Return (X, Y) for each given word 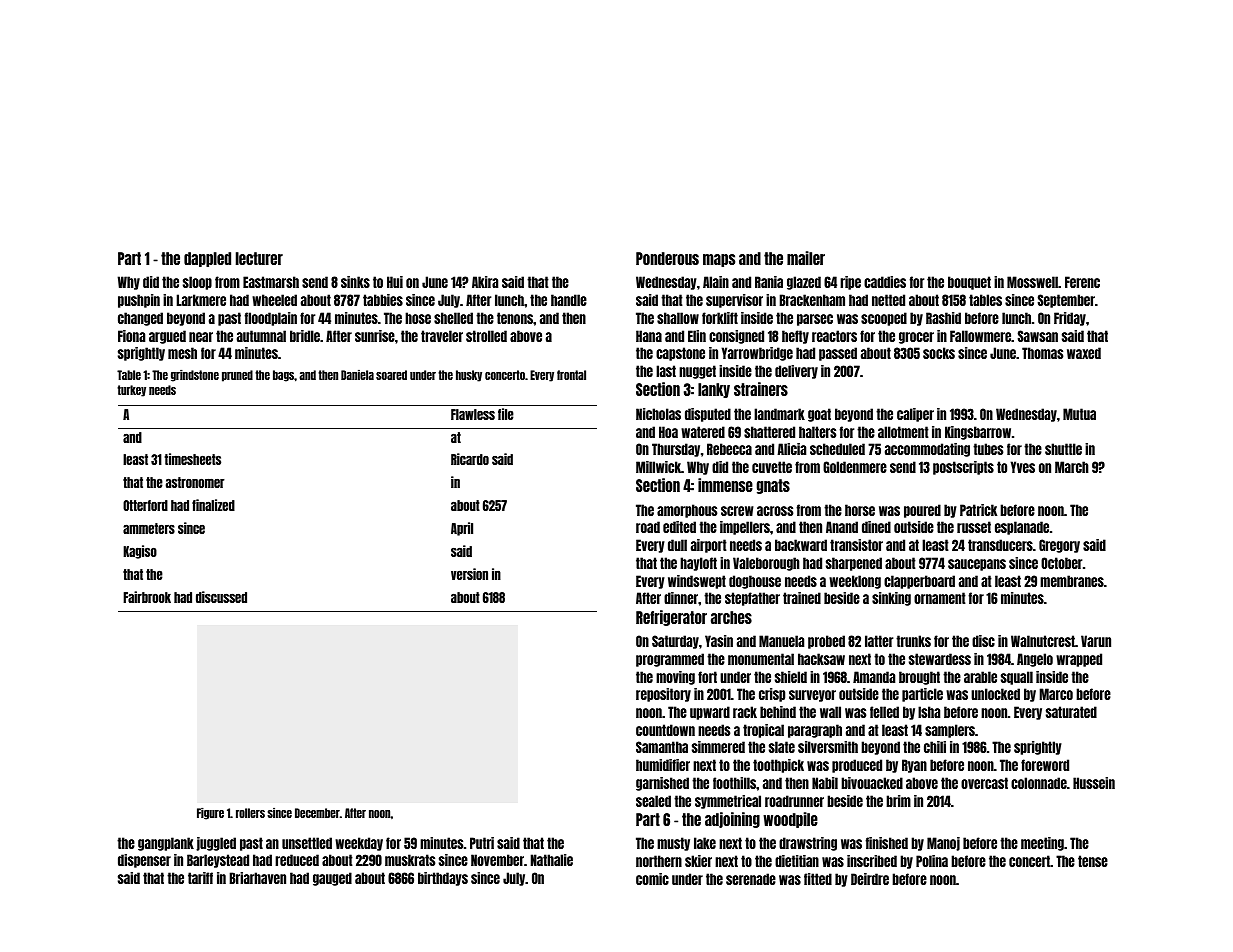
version (469, 574)
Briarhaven (258, 878)
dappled (207, 259)
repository (663, 695)
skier (698, 861)
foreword (1045, 765)
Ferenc (1082, 282)
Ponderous (667, 258)
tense (1093, 861)
